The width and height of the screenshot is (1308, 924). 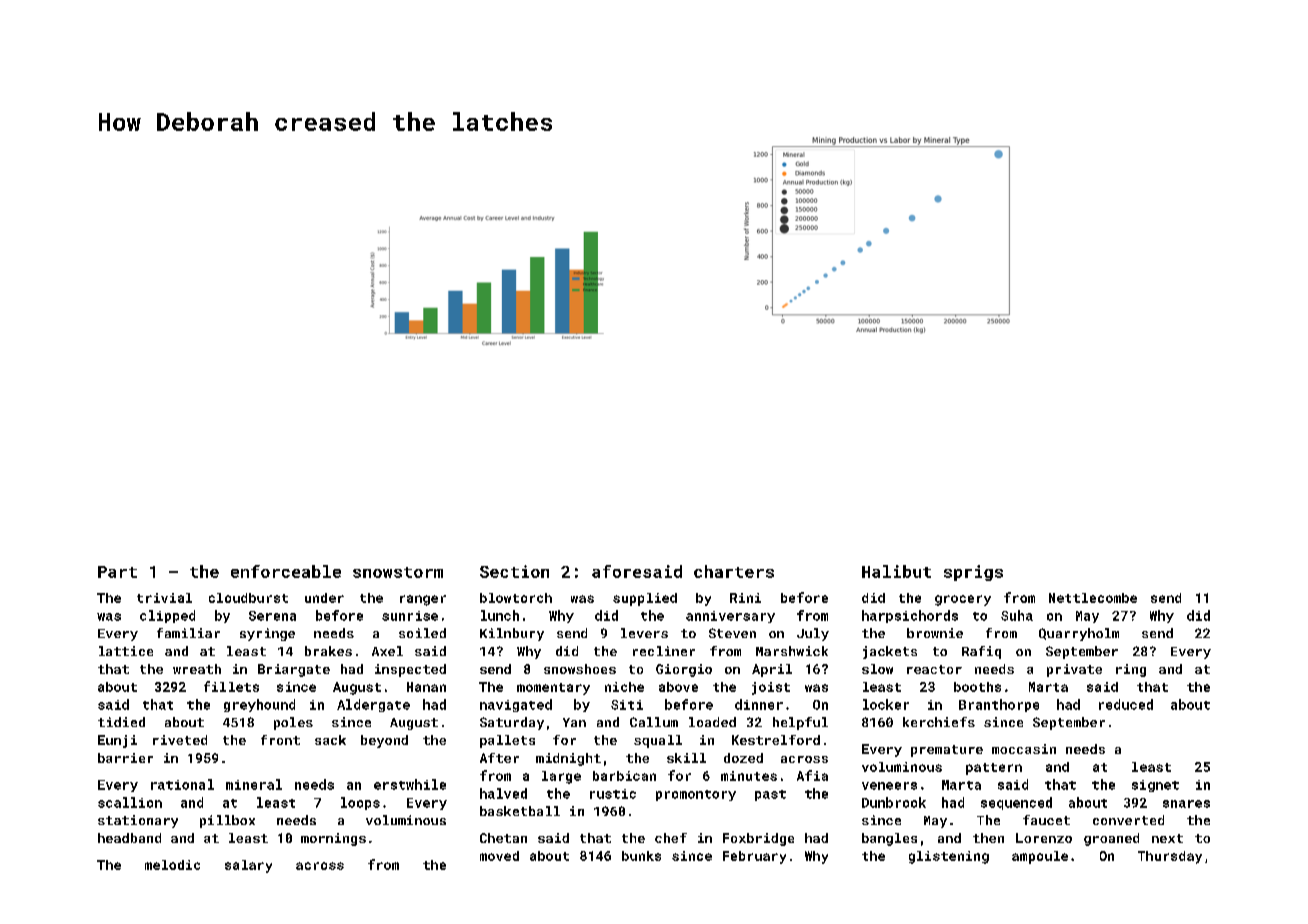 What do you see at coordinates (398, 572) in the screenshot?
I see `snowstorm` at bounding box center [398, 572].
